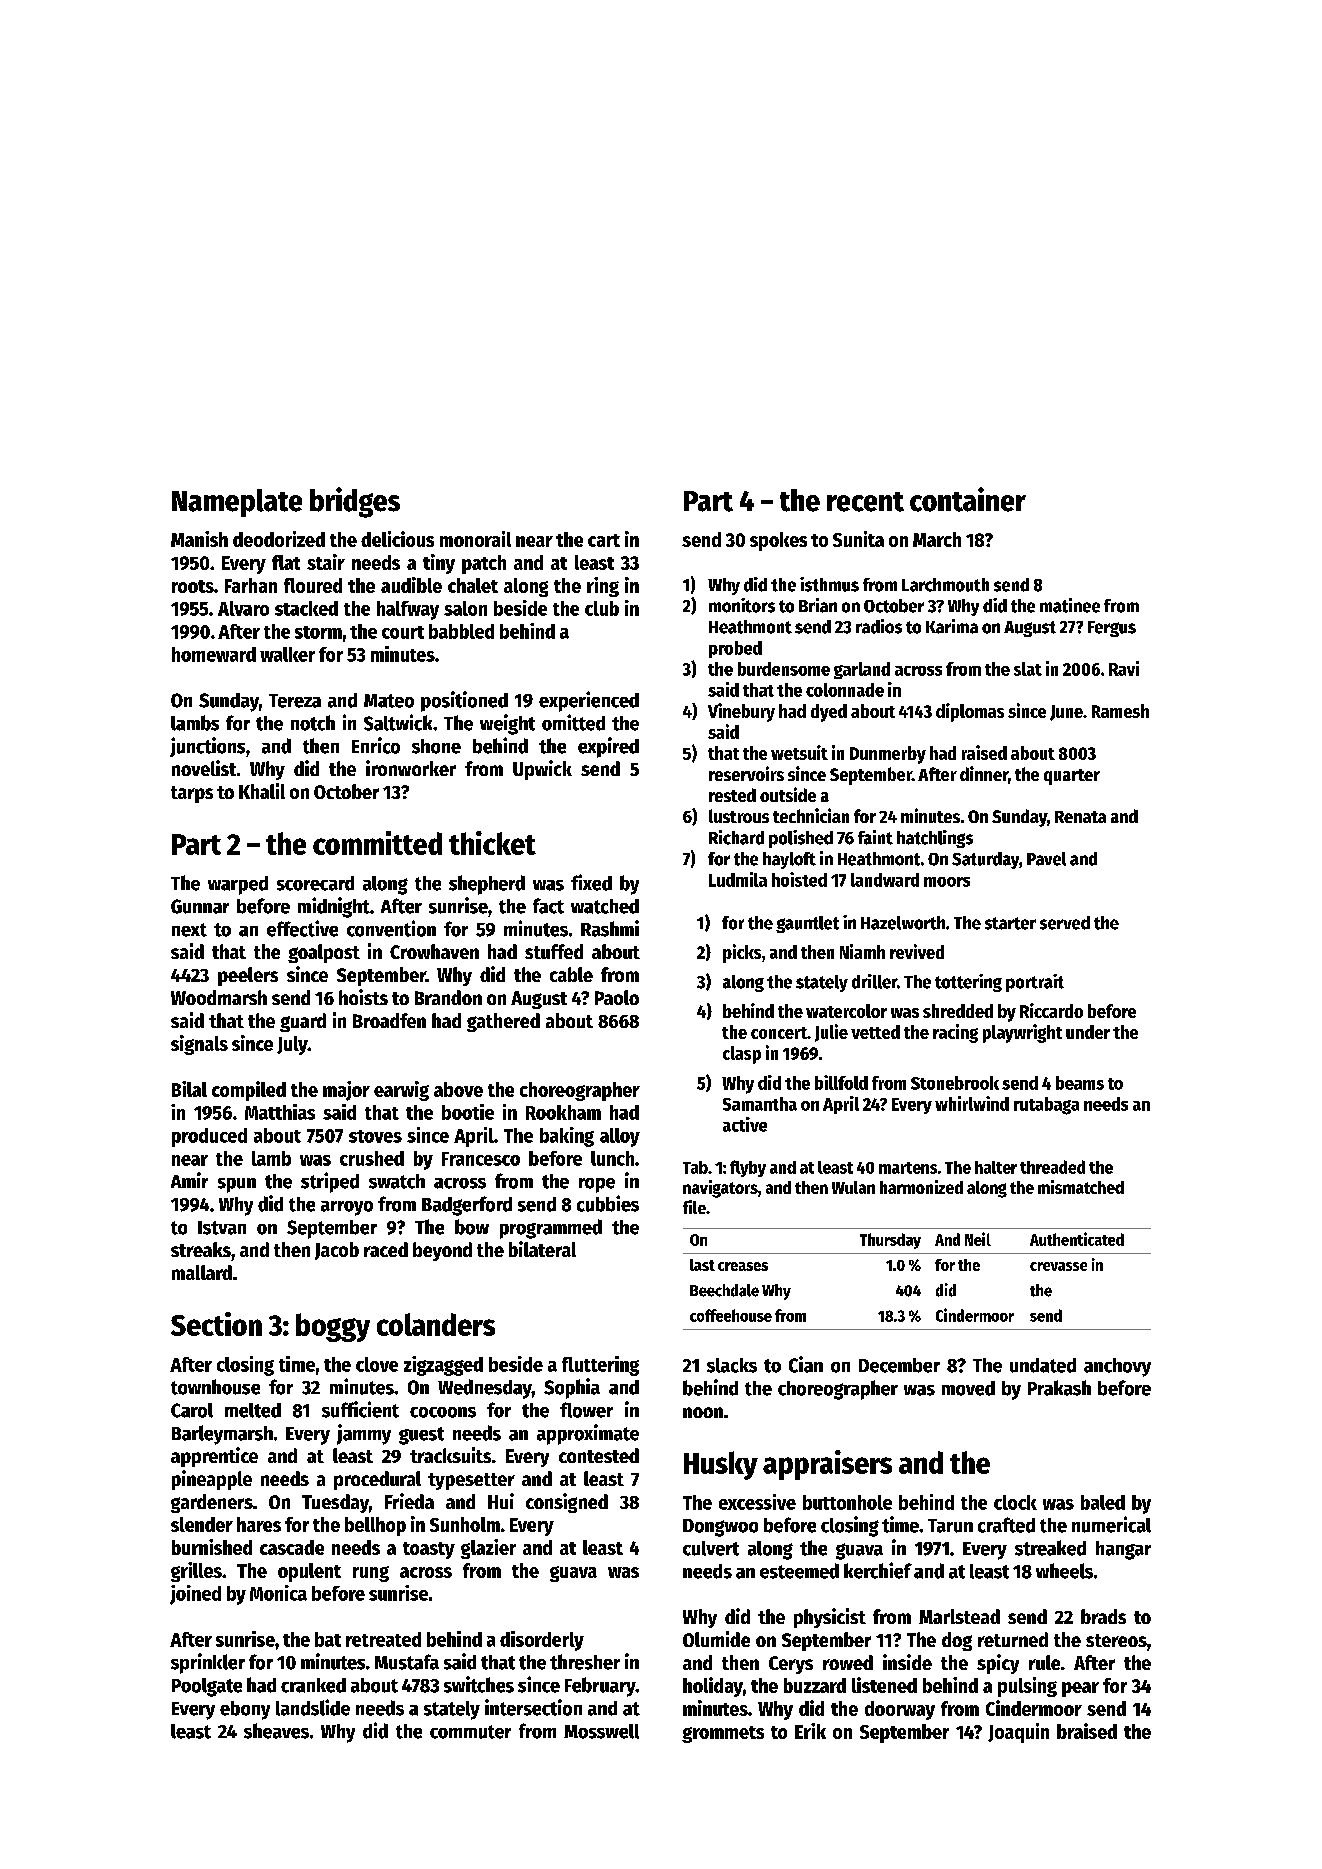 This image has height=1869, width=1322. Describe the element at coordinates (968, 499) in the image. I see `container` at that location.
